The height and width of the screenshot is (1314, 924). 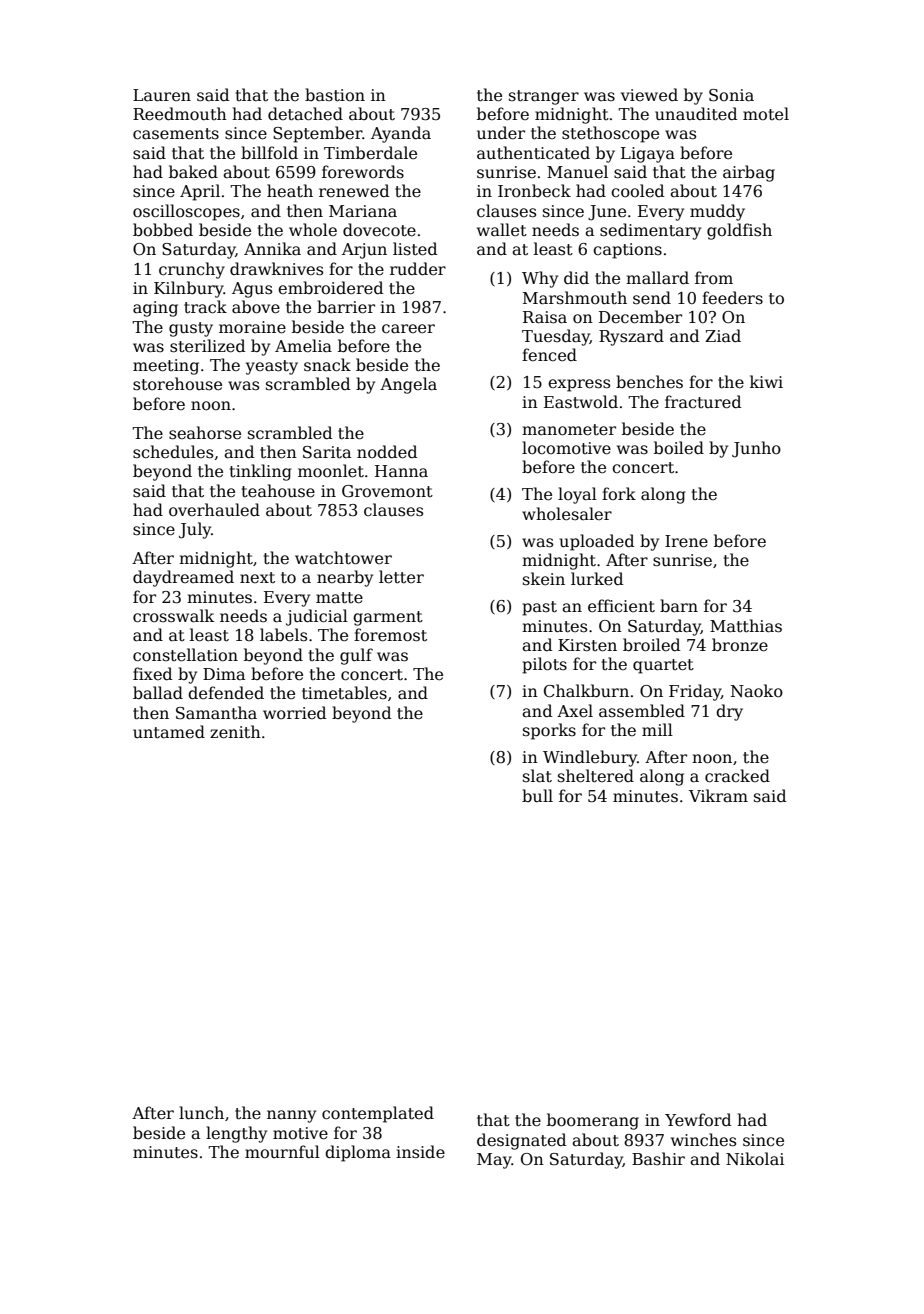 I want to click on next, so click(x=257, y=577).
